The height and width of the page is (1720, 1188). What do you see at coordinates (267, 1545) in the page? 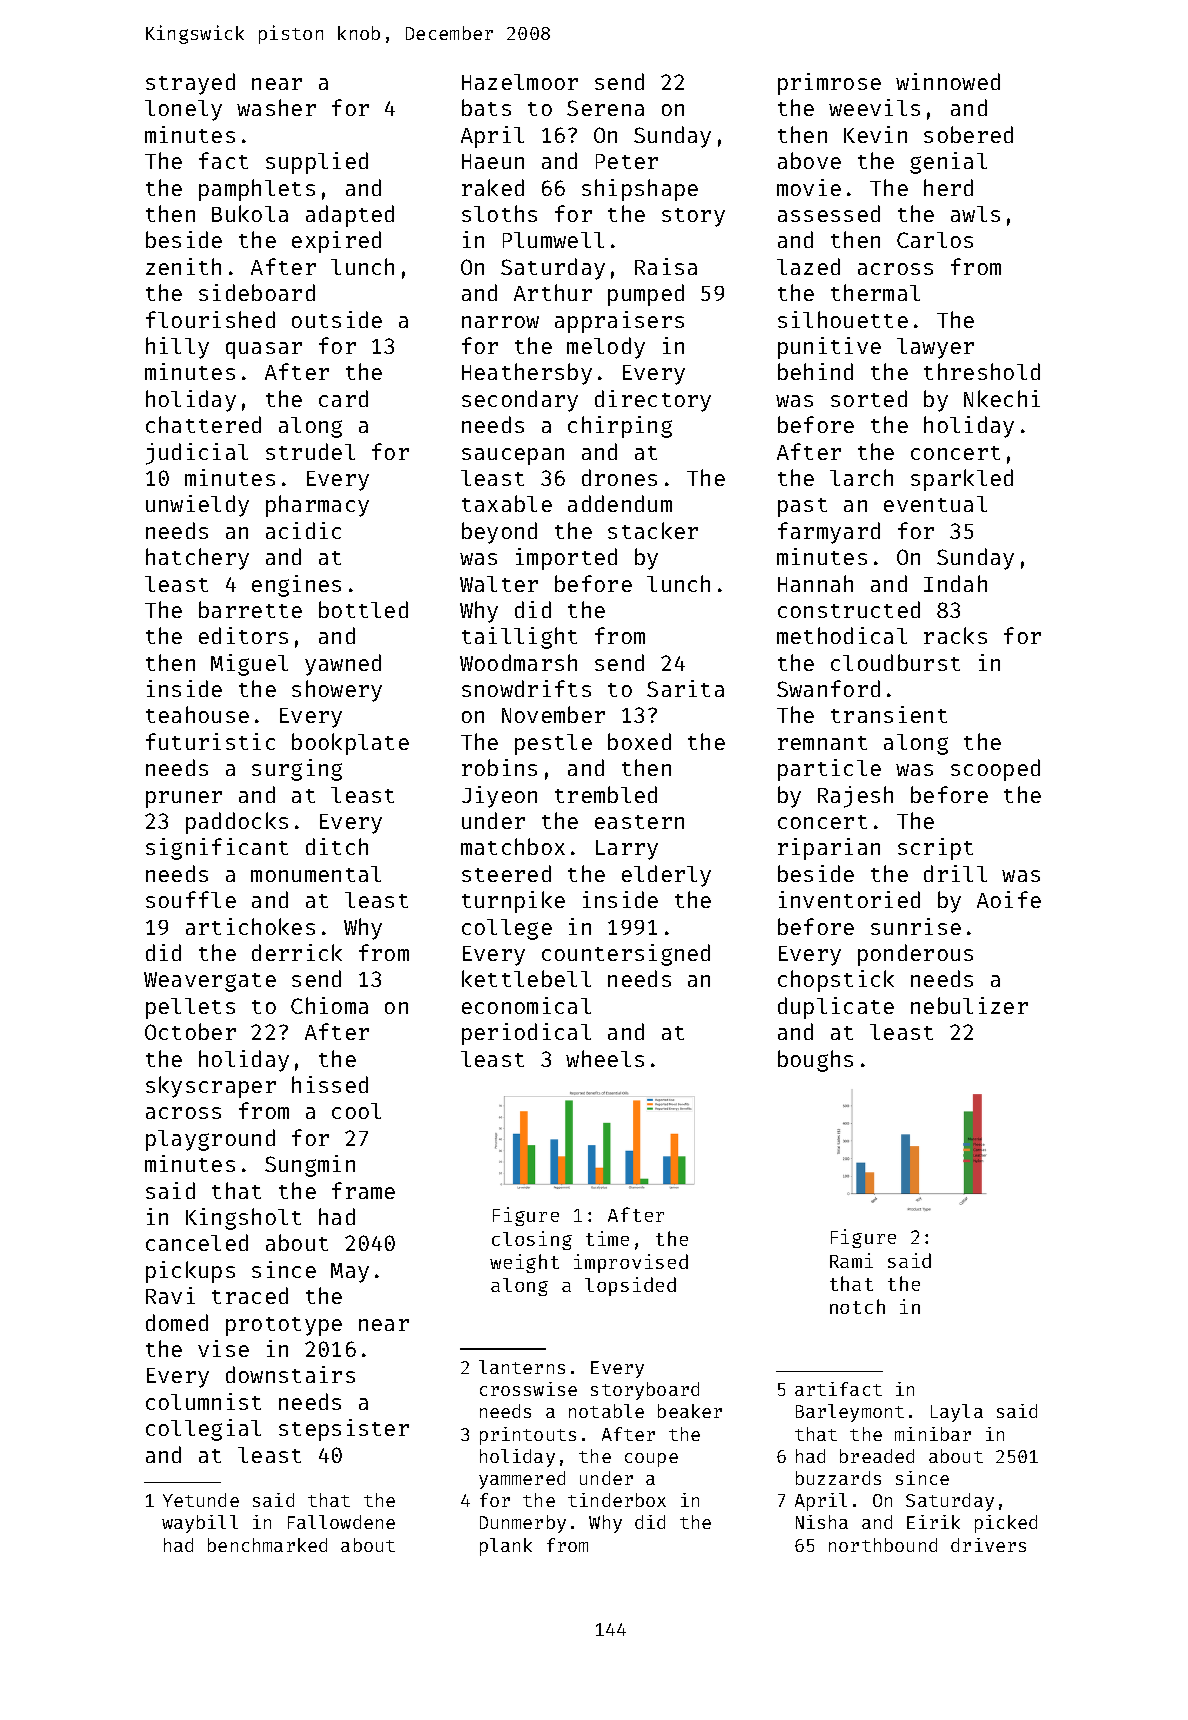
I see `benchmarked` at bounding box center [267, 1545].
